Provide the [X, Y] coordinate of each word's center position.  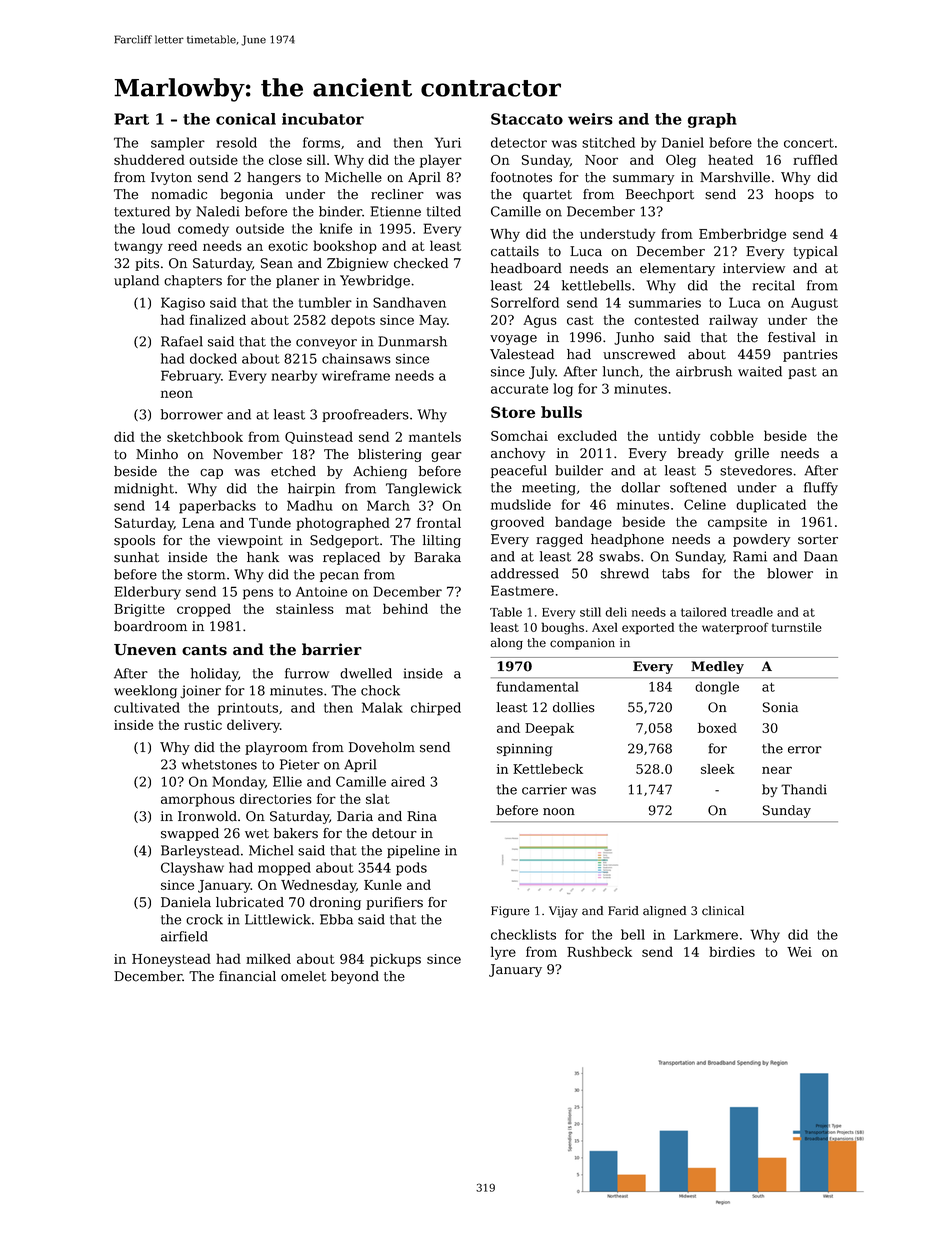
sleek [718, 769]
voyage [513, 340]
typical [816, 252]
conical [246, 119]
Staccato [527, 119]
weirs [590, 119]
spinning [525, 750]
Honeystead [171, 960]
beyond [355, 977]
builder [579, 470]
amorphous [198, 800]
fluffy [821, 489]
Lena [198, 523]
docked [213, 358]
